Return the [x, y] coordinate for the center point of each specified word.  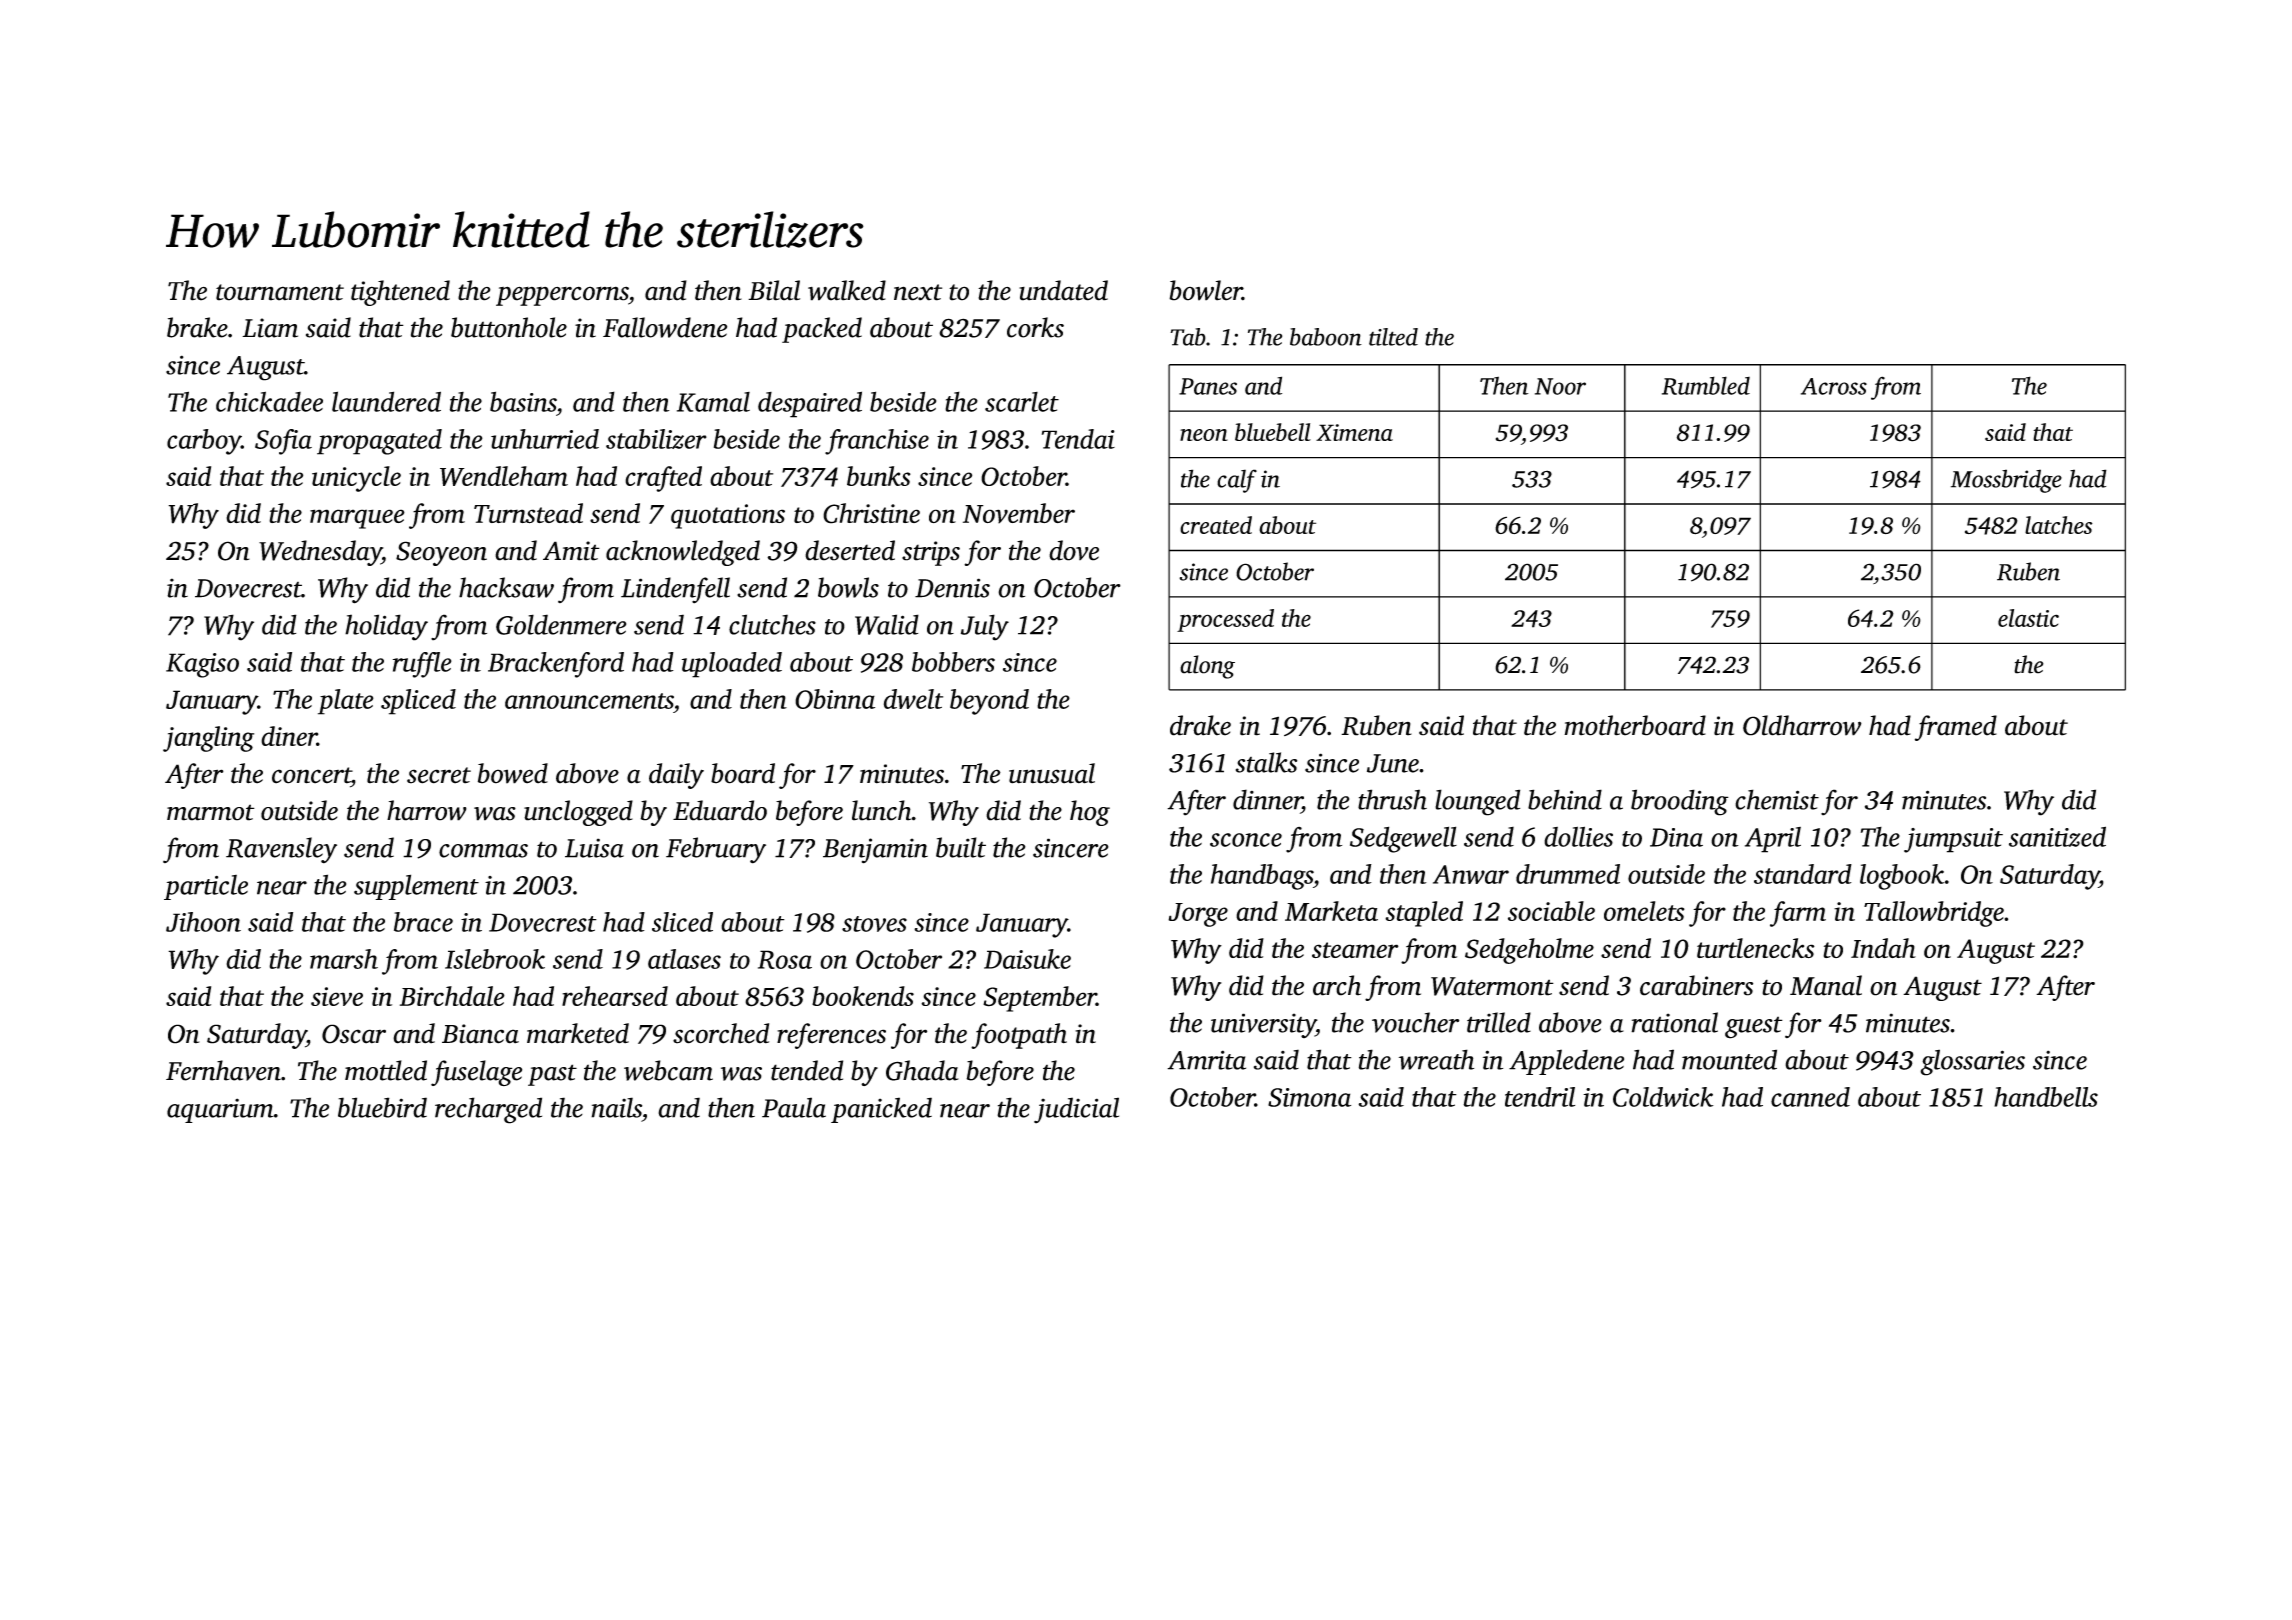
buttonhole [509, 327]
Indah [1883, 948]
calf [1237, 481]
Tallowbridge [1934, 914]
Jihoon [203, 922]
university [1263, 1025]
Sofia [283, 442]
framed [1956, 728]
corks [1035, 327]
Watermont [1492, 986]
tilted [1393, 337]
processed [1225, 620]
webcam [668, 1070]
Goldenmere [561, 624]
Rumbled [1706, 385]
